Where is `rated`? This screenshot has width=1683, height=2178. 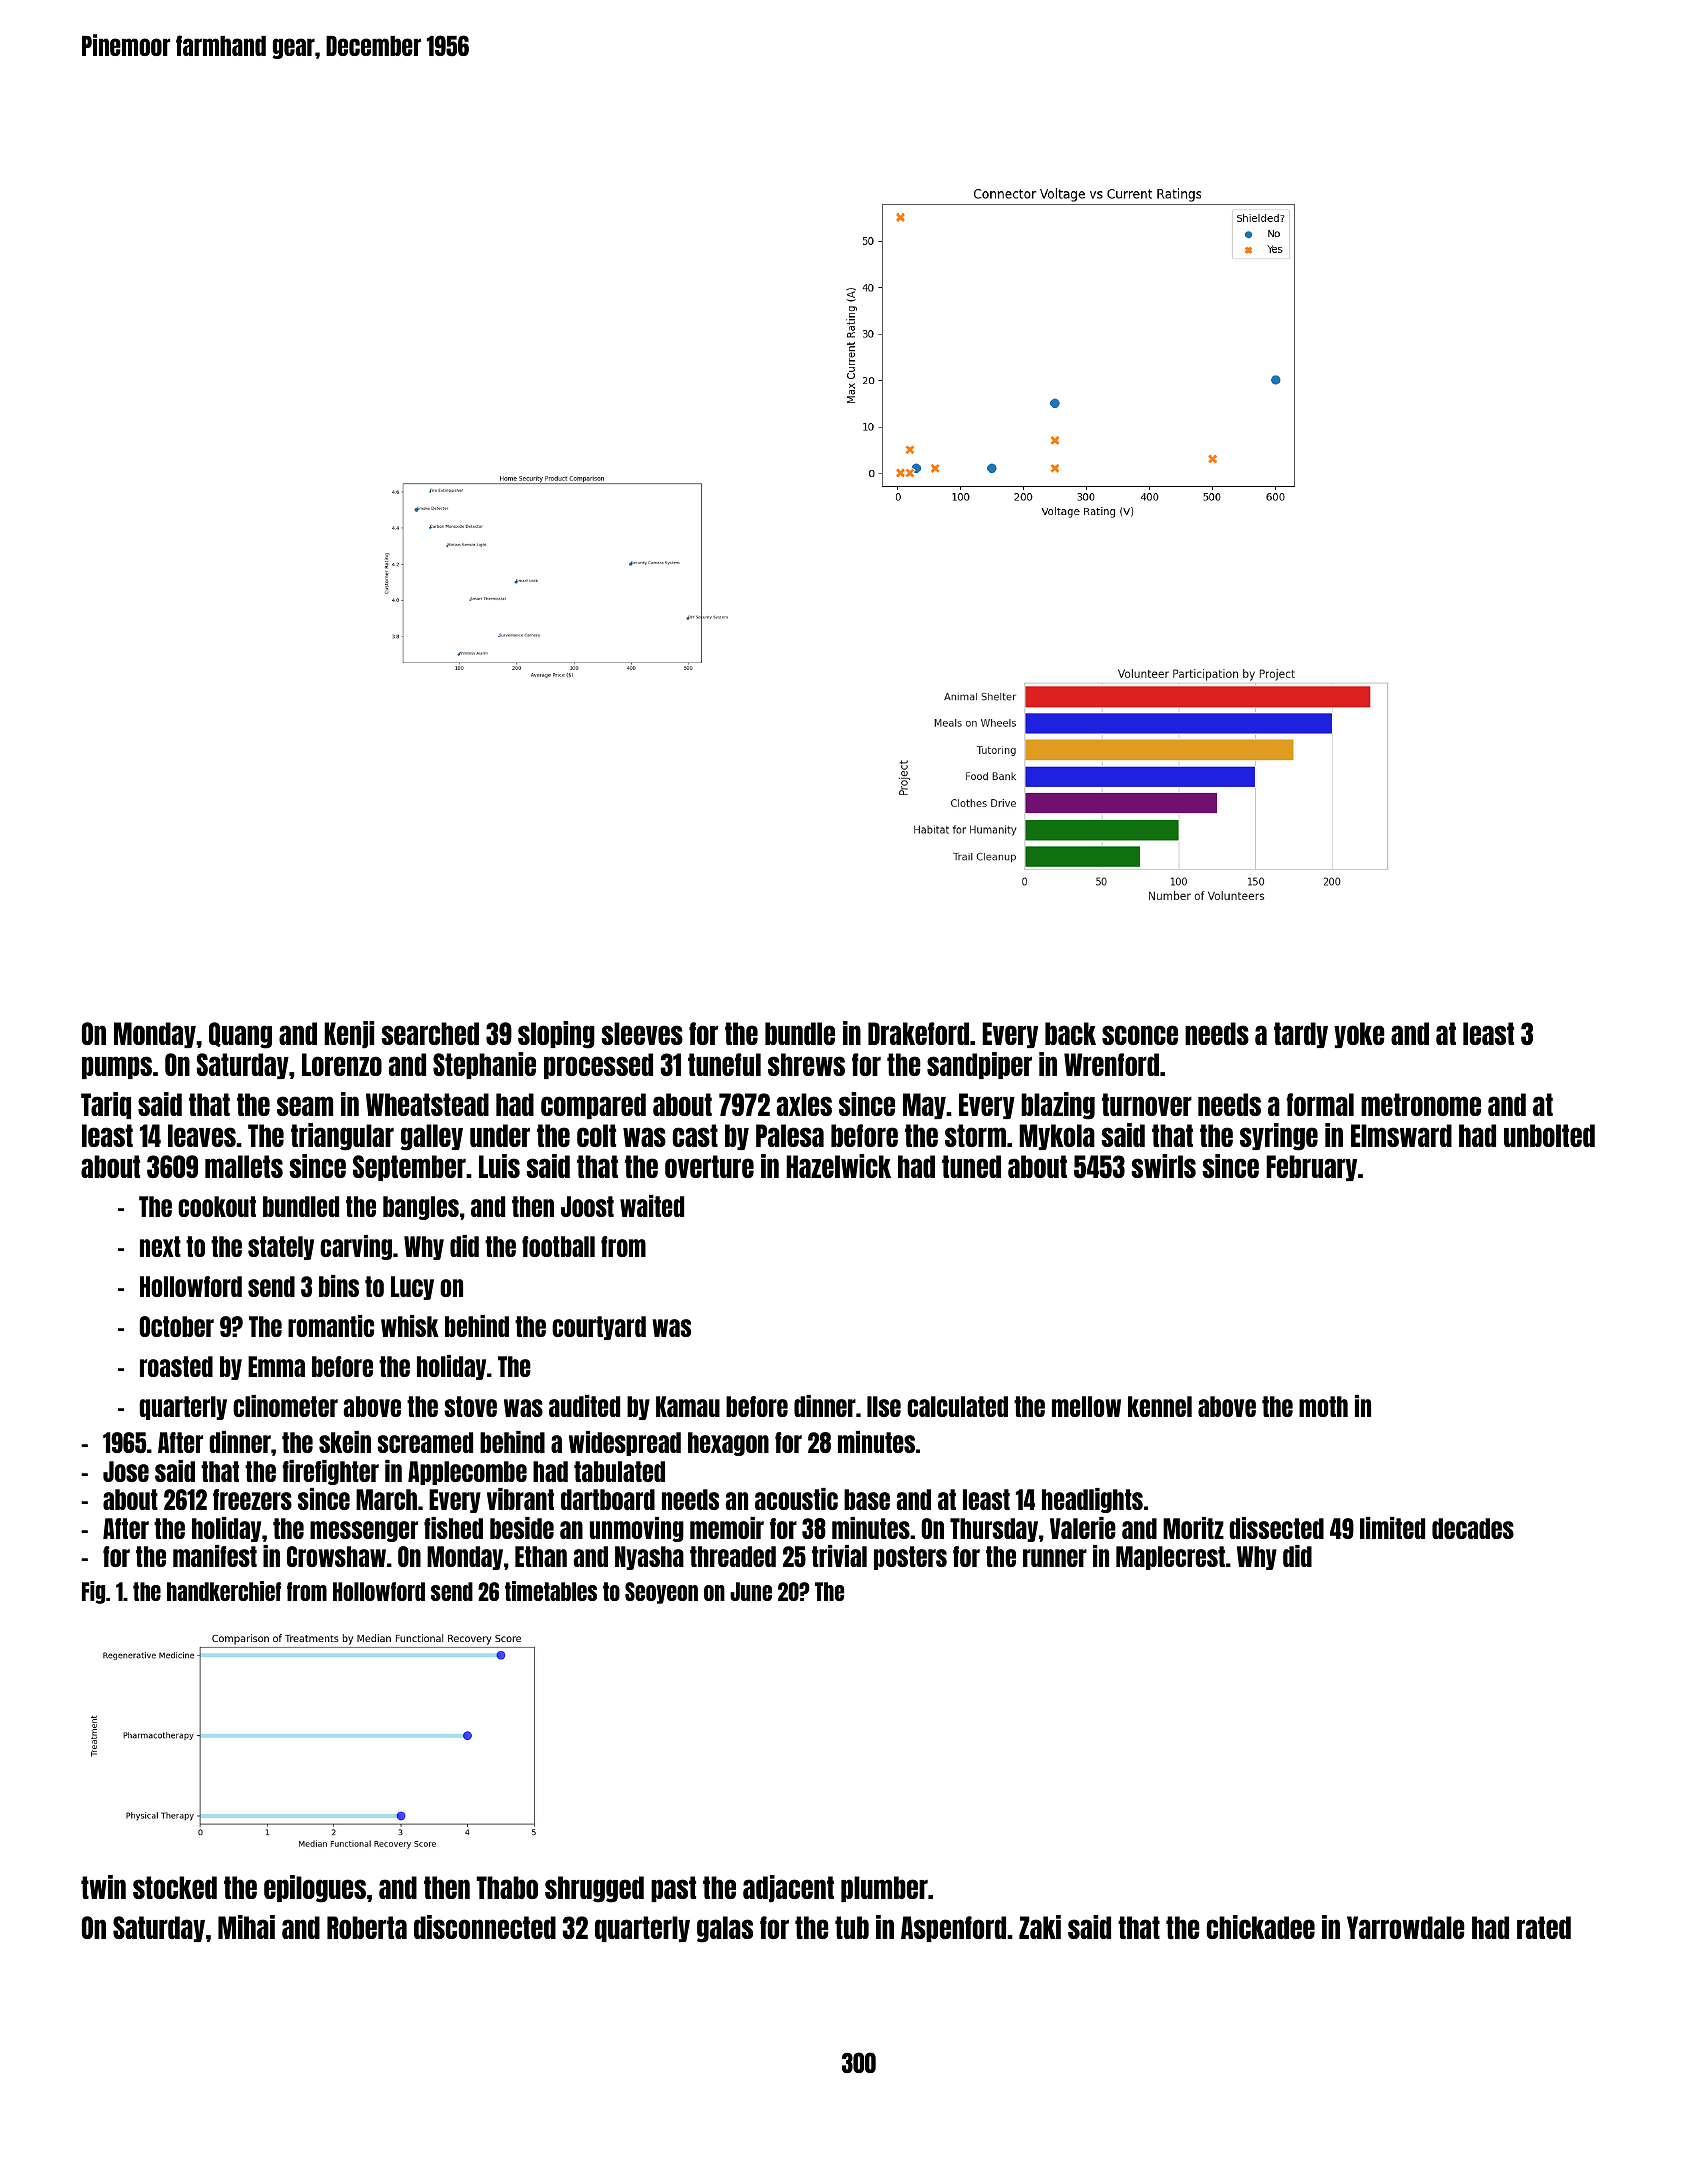 rated is located at coordinates (1544, 1927).
